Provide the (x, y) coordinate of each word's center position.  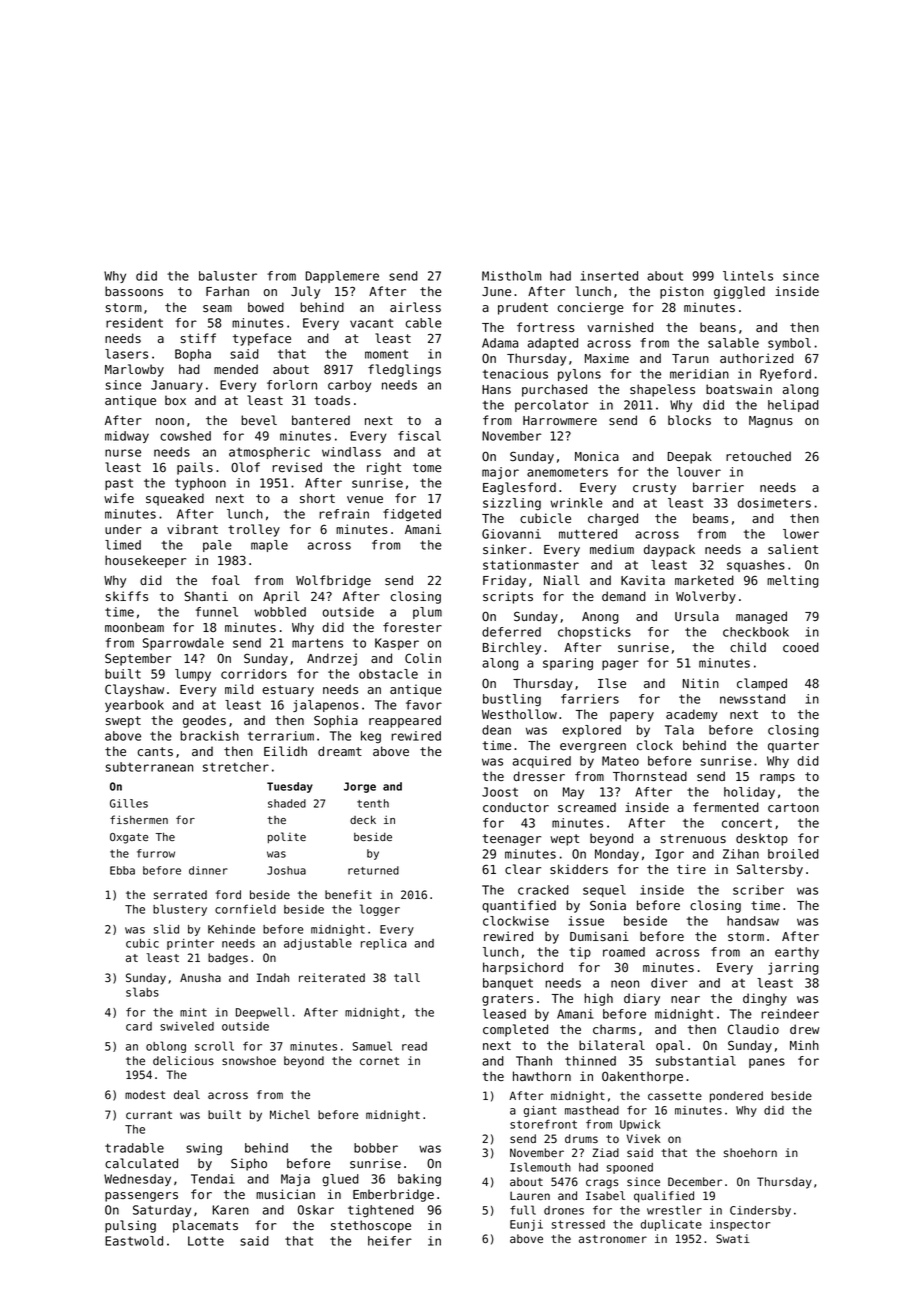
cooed (801, 647)
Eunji (526, 1225)
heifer (390, 1241)
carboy (349, 386)
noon (170, 421)
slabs (142, 992)
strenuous (693, 838)
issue (586, 921)
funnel (217, 612)
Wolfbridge (333, 581)
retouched (758, 456)
